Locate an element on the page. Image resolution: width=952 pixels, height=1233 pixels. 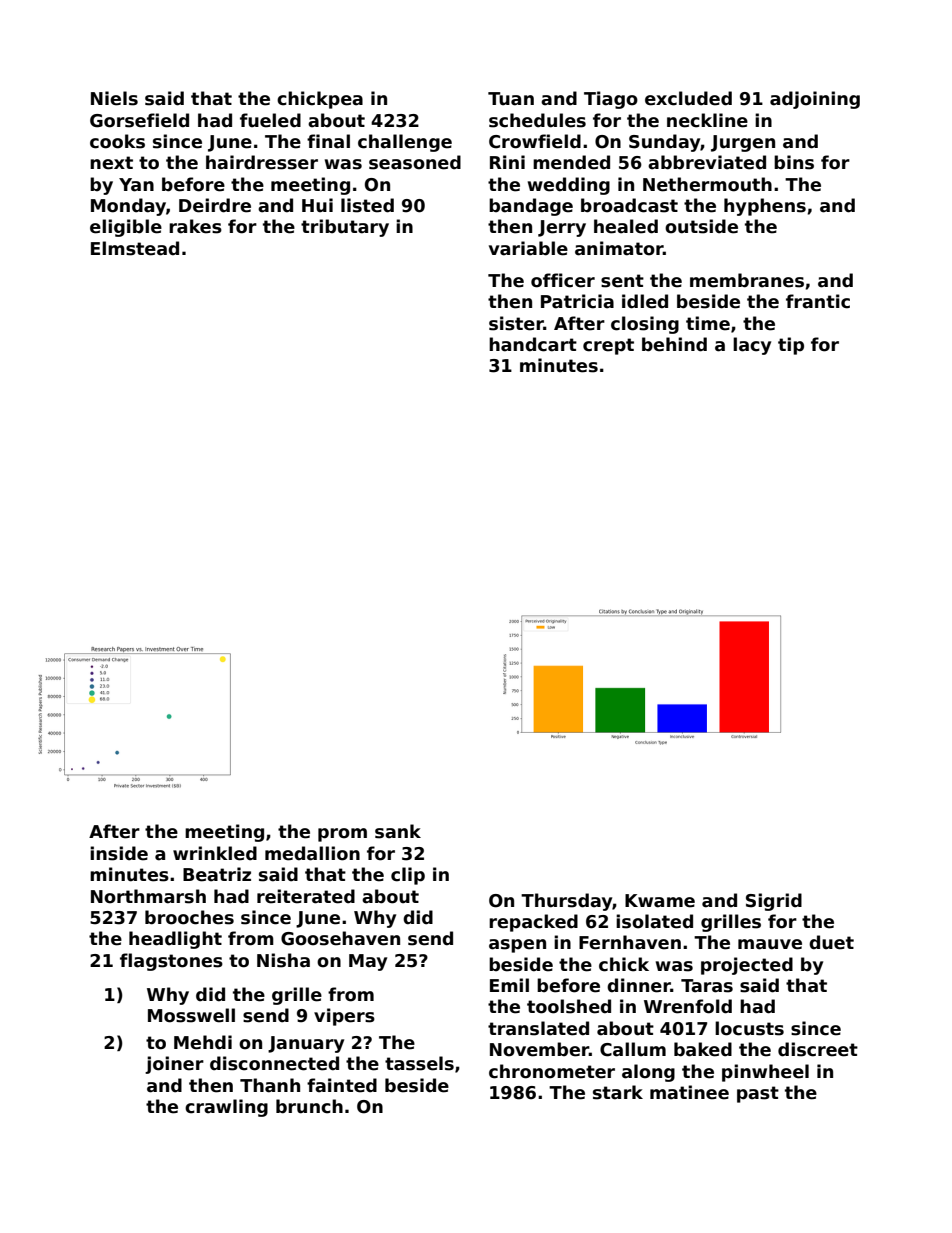
brunch is located at coordinates (309, 1106).
